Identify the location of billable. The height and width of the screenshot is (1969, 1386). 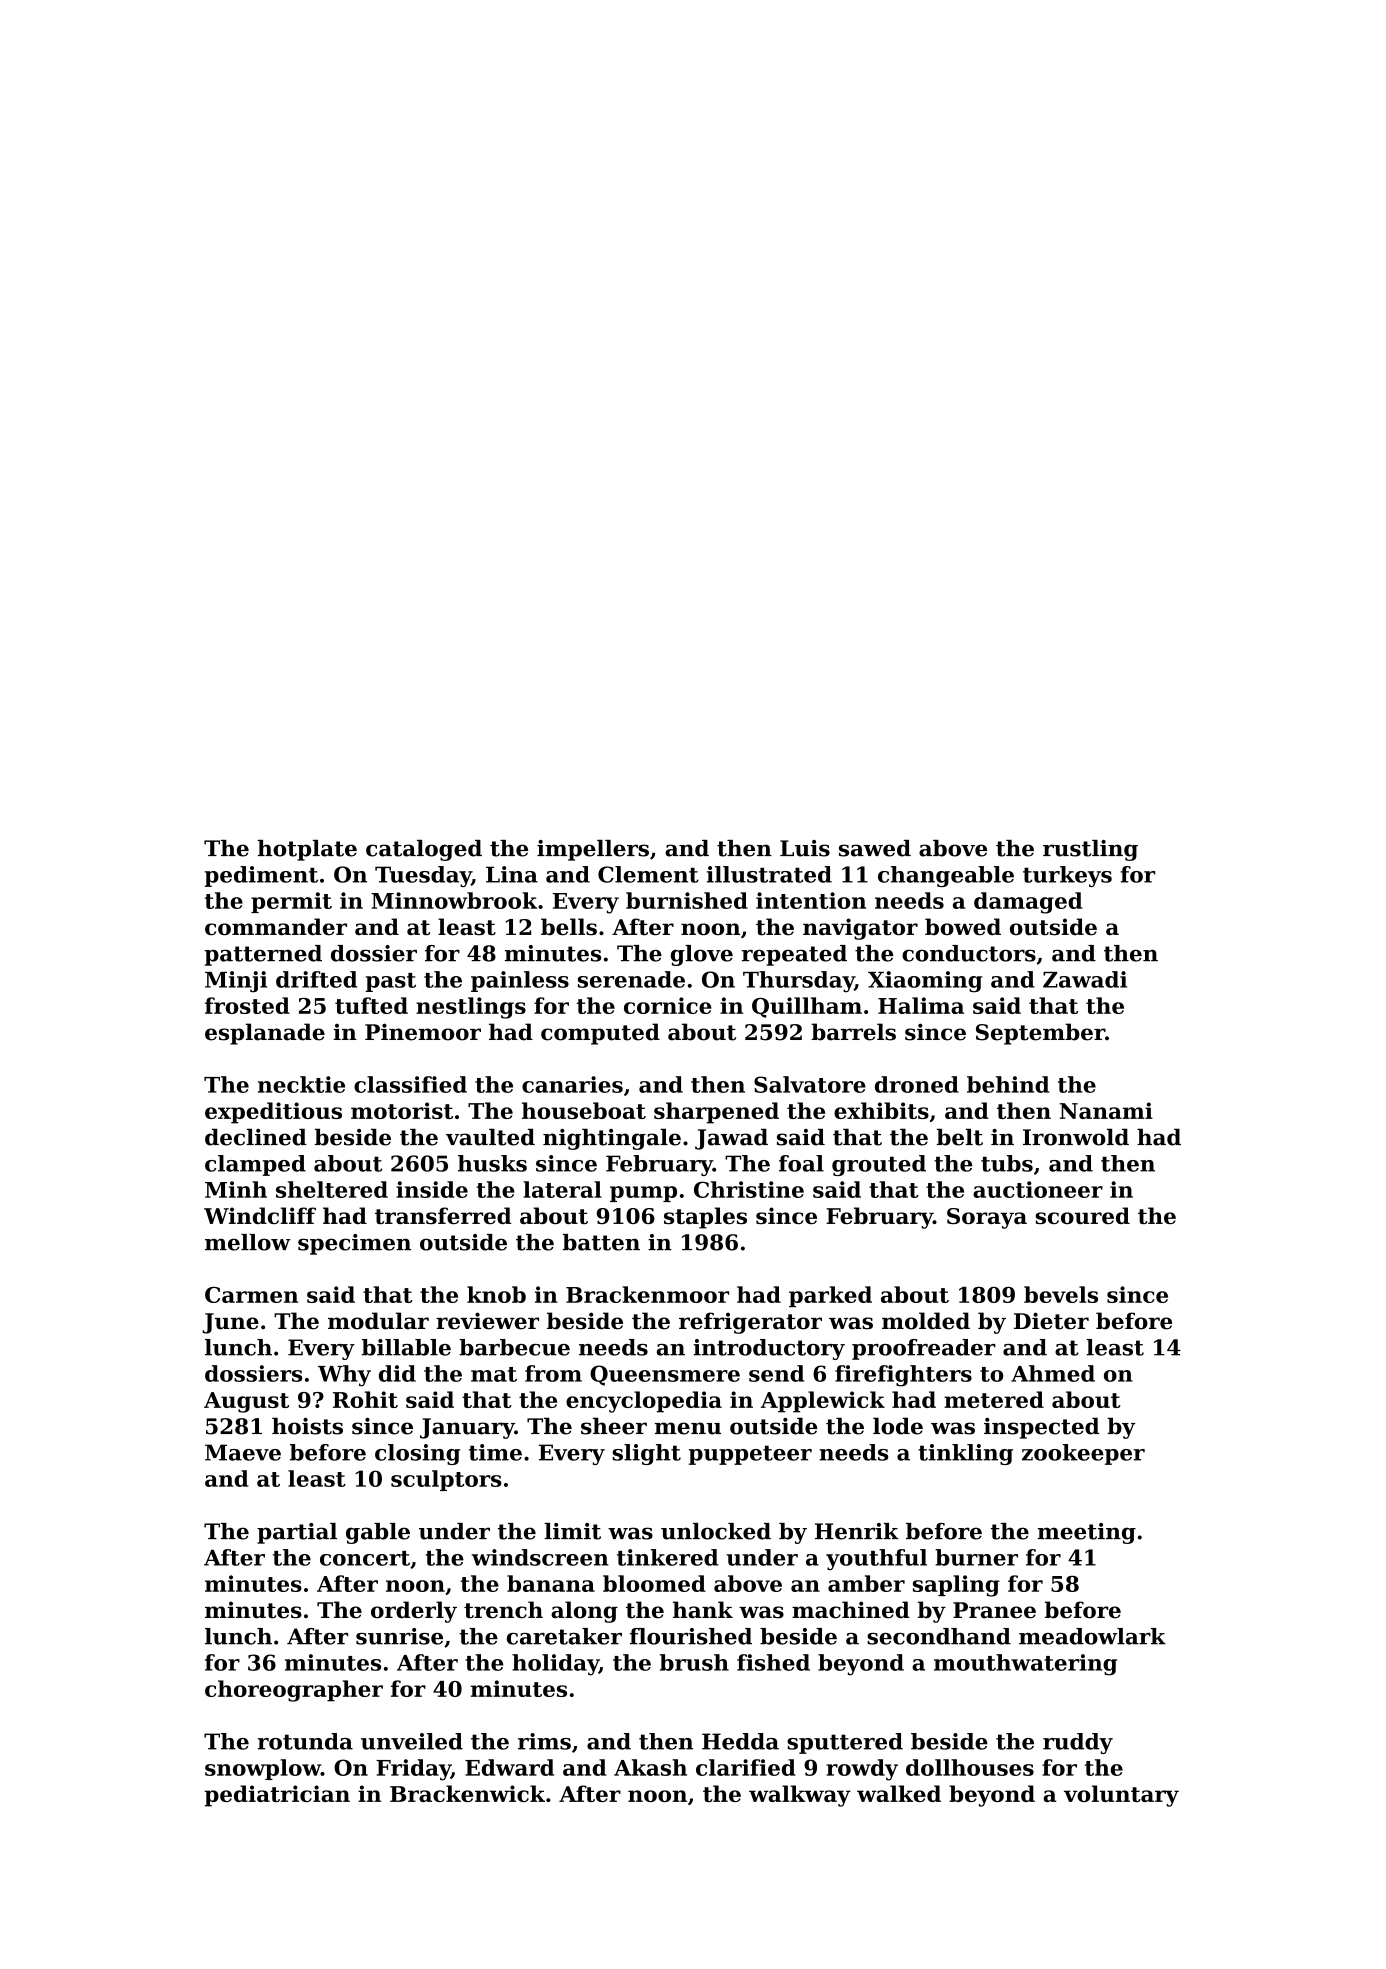
(406, 1347).
